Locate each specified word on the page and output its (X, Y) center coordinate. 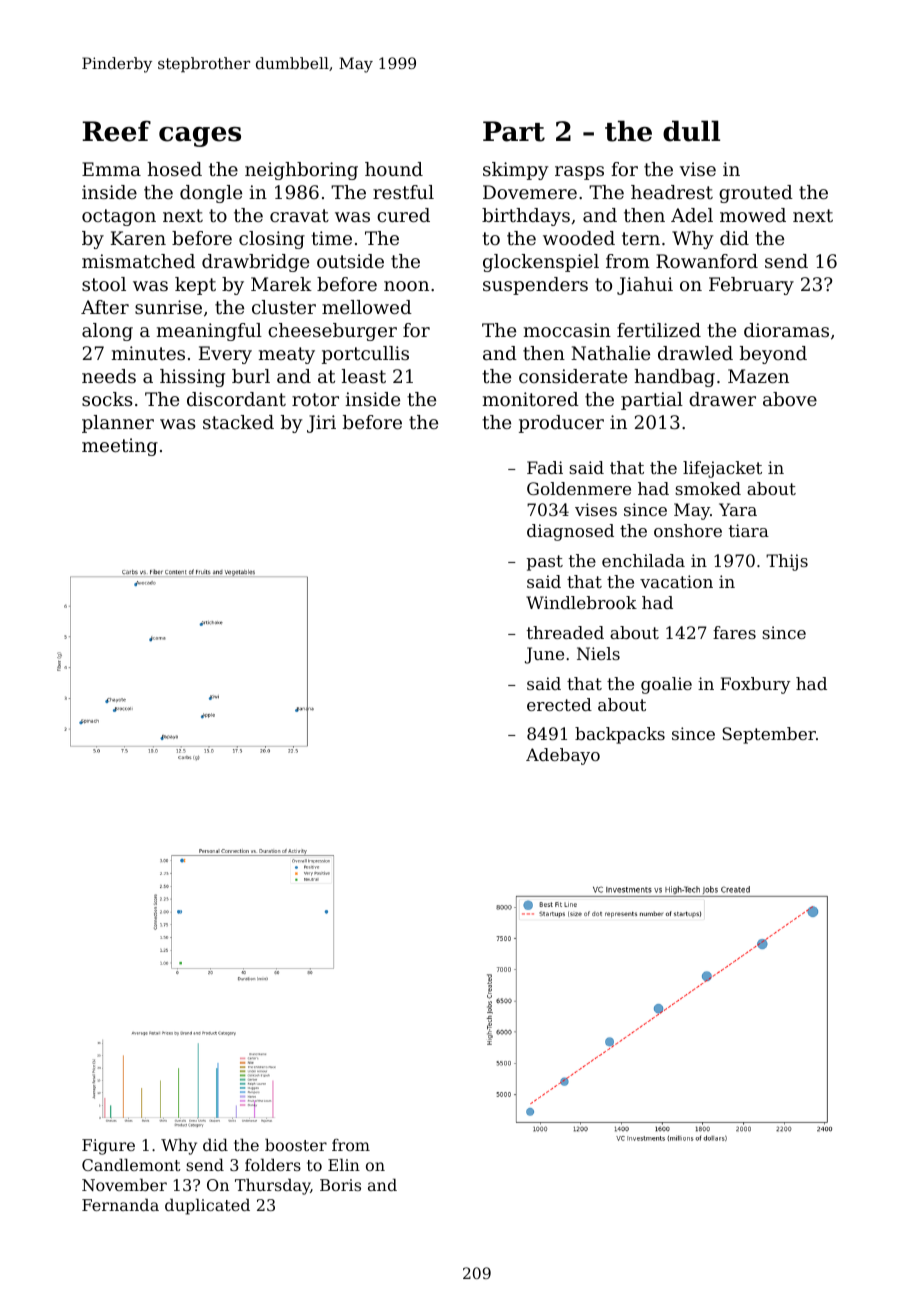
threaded (565, 632)
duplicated (207, 1206)
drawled (695, 353)
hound (394, 169)
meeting (120, 447)
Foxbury (755, 685)
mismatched (138, 261)
